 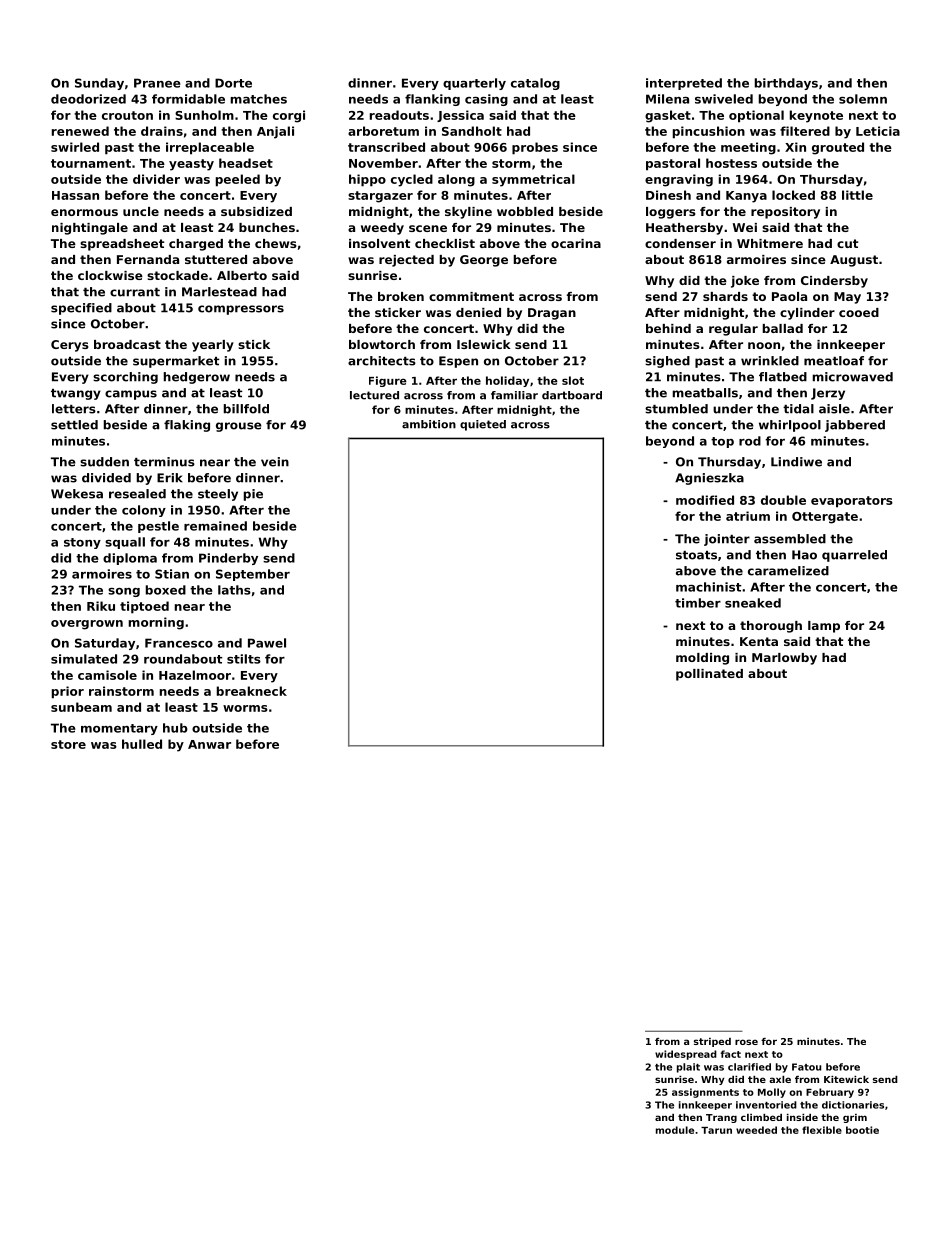 I want to click on stoats, so click(x=696, y=555).
